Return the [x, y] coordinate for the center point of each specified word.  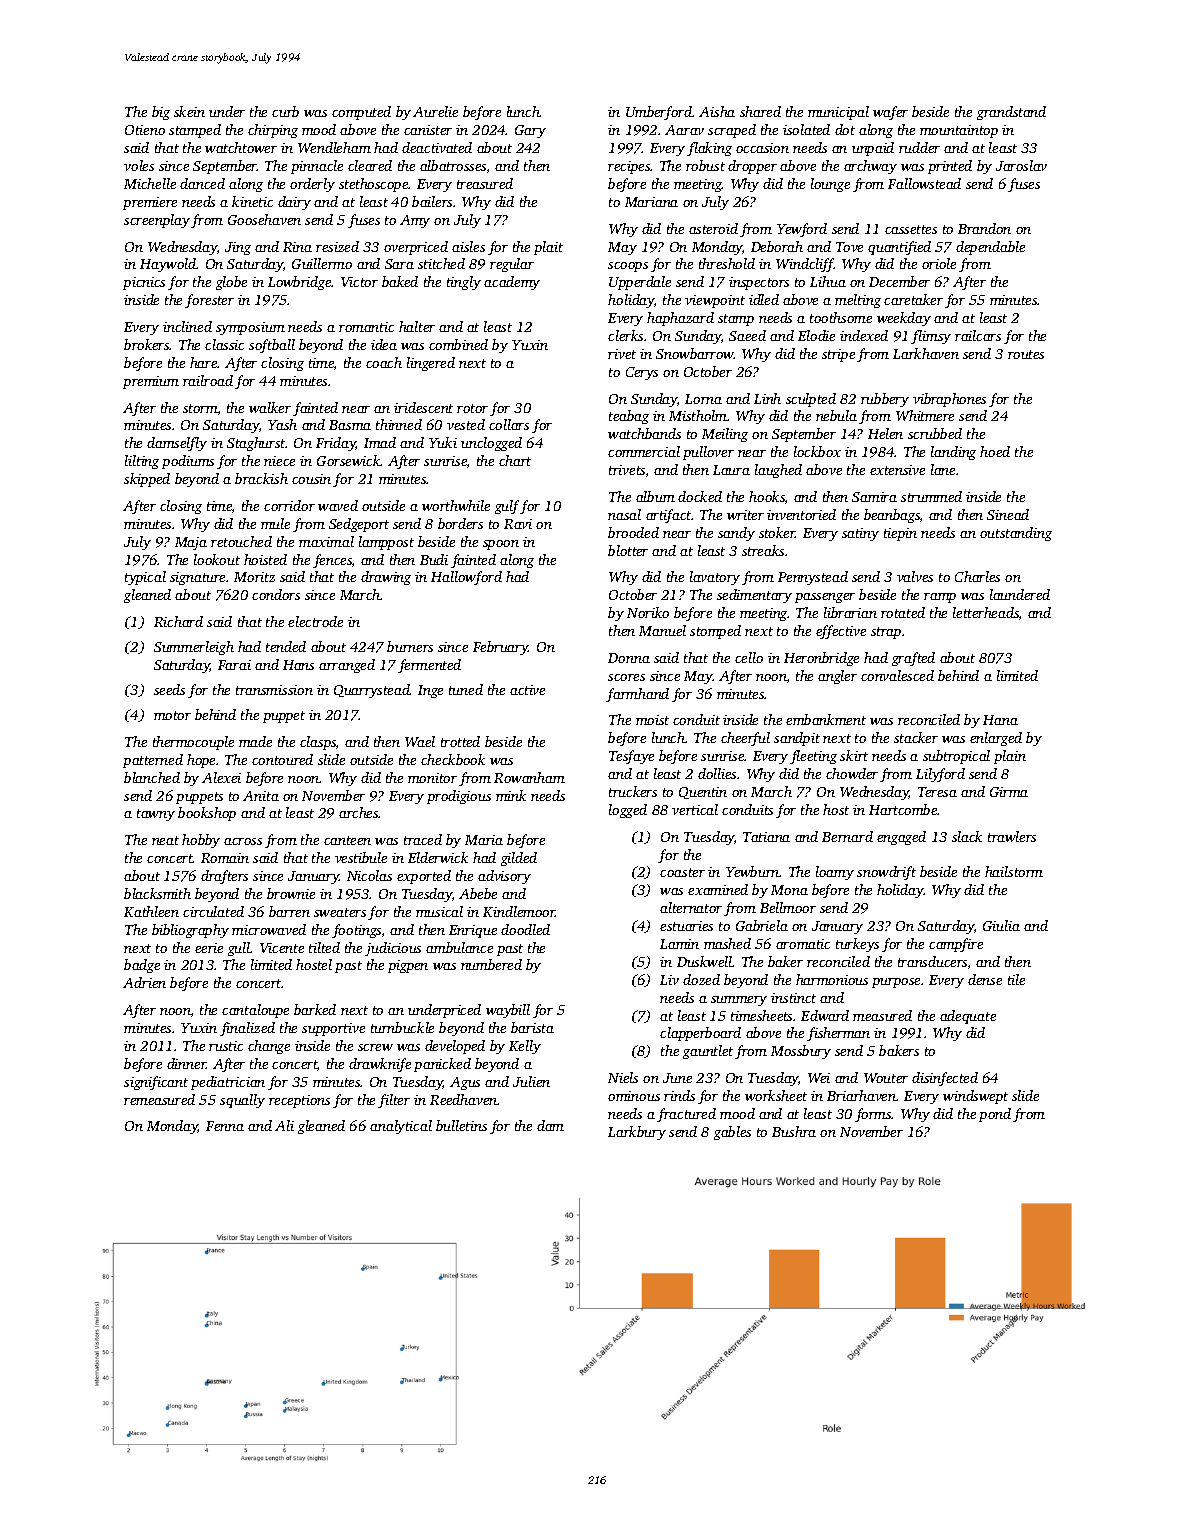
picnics [144, 283]
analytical [401, 1127]
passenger [825, 598]
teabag [629, 417]
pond [995, 1115]
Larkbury [637, 1133]
